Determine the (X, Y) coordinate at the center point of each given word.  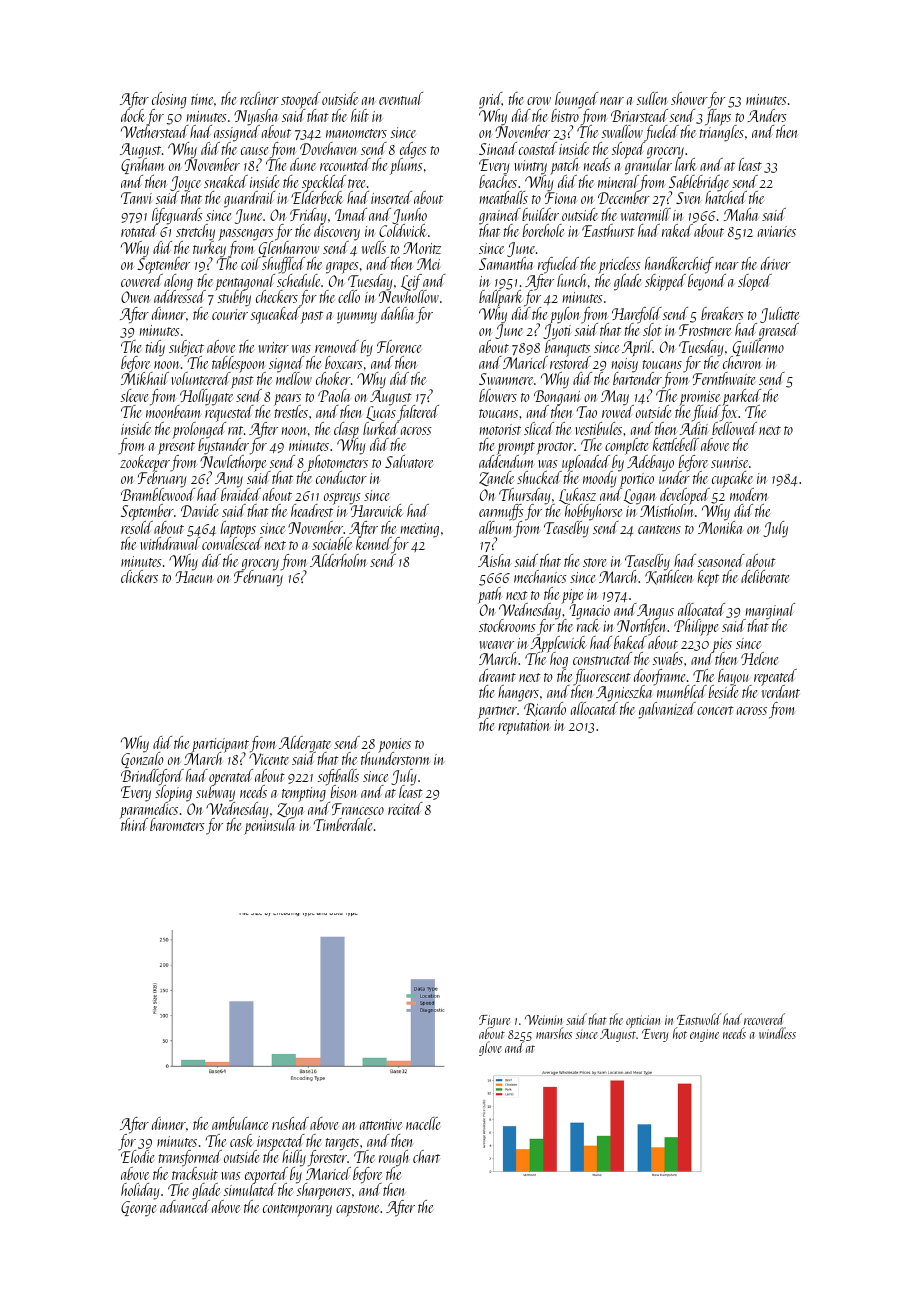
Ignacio (590, 612)
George (138, 1209)
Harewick (377, 511)
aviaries (777, 231)
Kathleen (668, 577)
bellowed (734, 428)
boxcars (343, 362)
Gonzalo (142, 760)
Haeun (193, 577)
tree (356, 183)
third (134, 825)
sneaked (226, 181)
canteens (659, 529)
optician (643, 1021)
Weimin (543, 1020)
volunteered (201, 378)
